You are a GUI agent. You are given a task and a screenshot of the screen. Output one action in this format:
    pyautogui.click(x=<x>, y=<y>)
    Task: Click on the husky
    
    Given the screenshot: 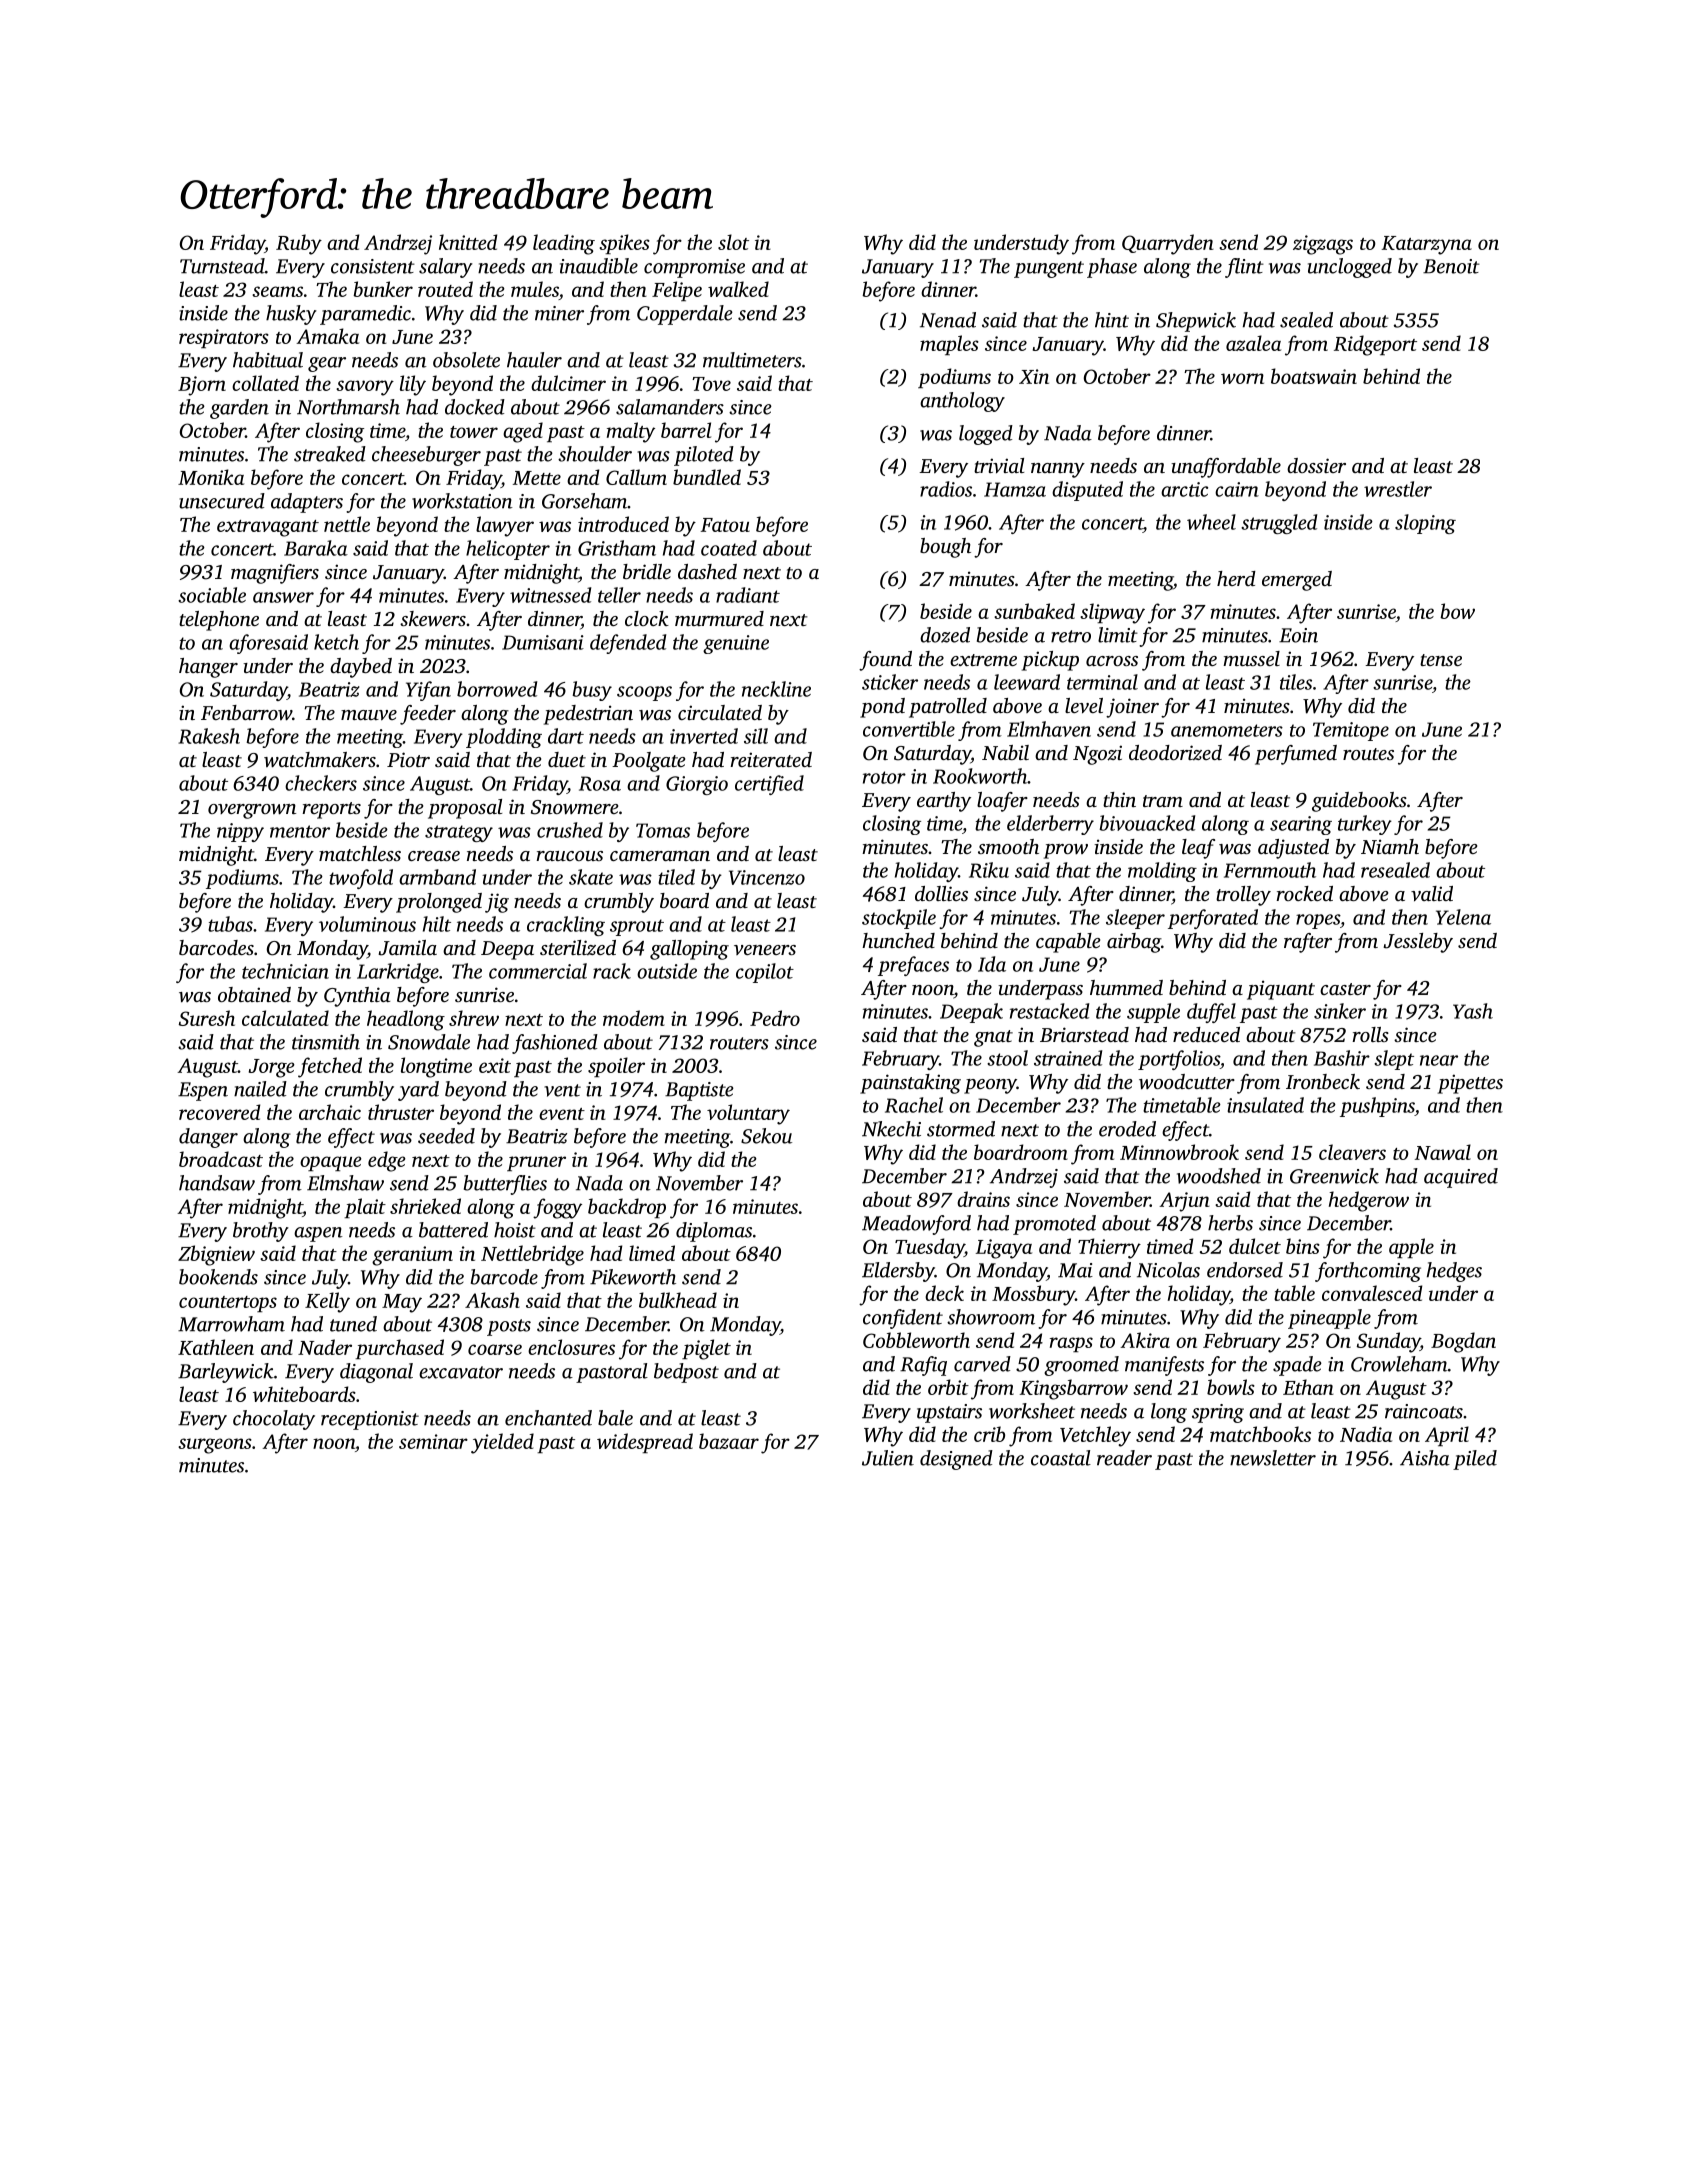 What is the action you would take?
    pyautogui.click(x=291, y=315)
